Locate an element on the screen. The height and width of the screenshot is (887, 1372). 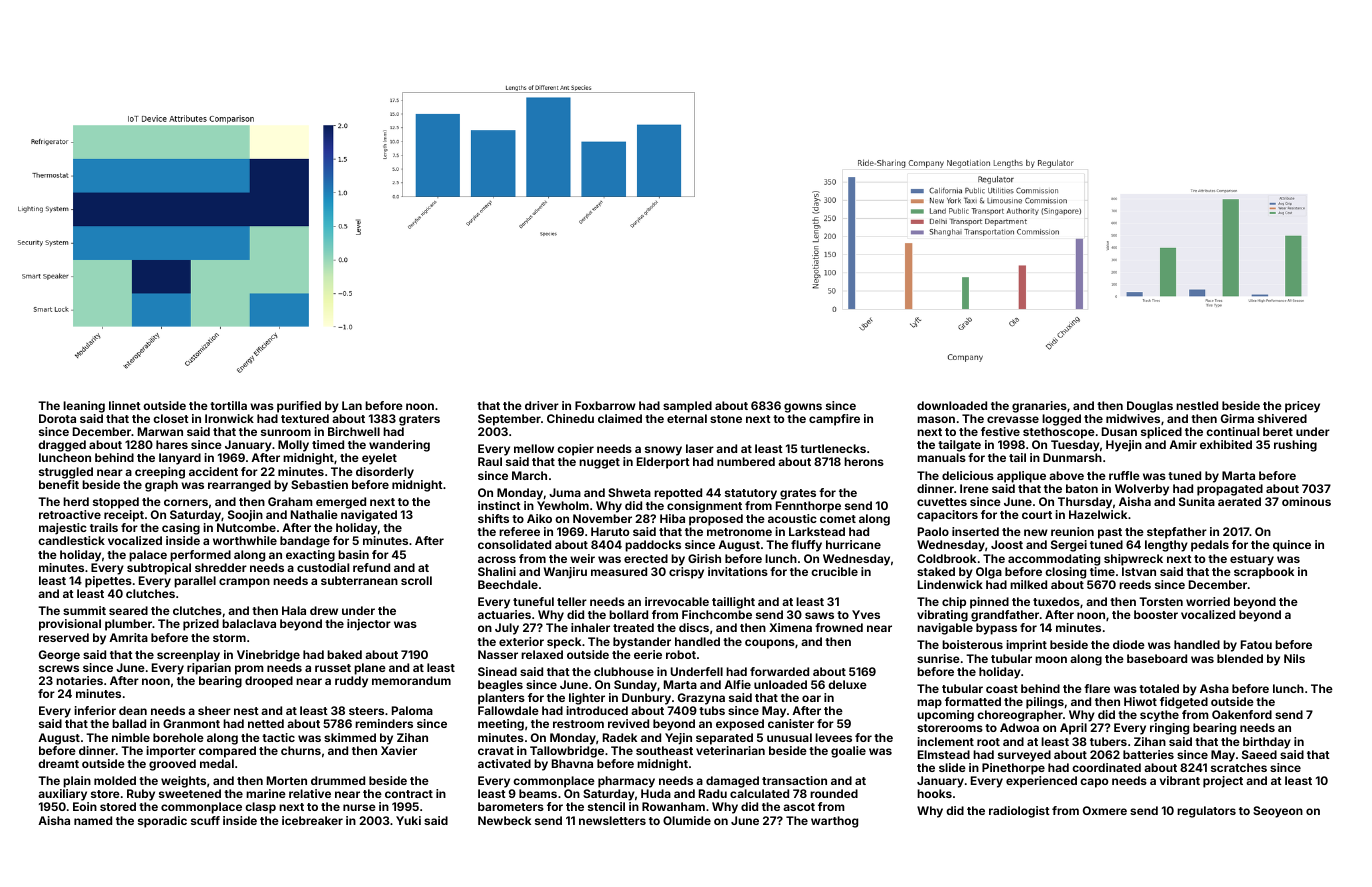
irrevocable is located at coordinates (677, 601).
